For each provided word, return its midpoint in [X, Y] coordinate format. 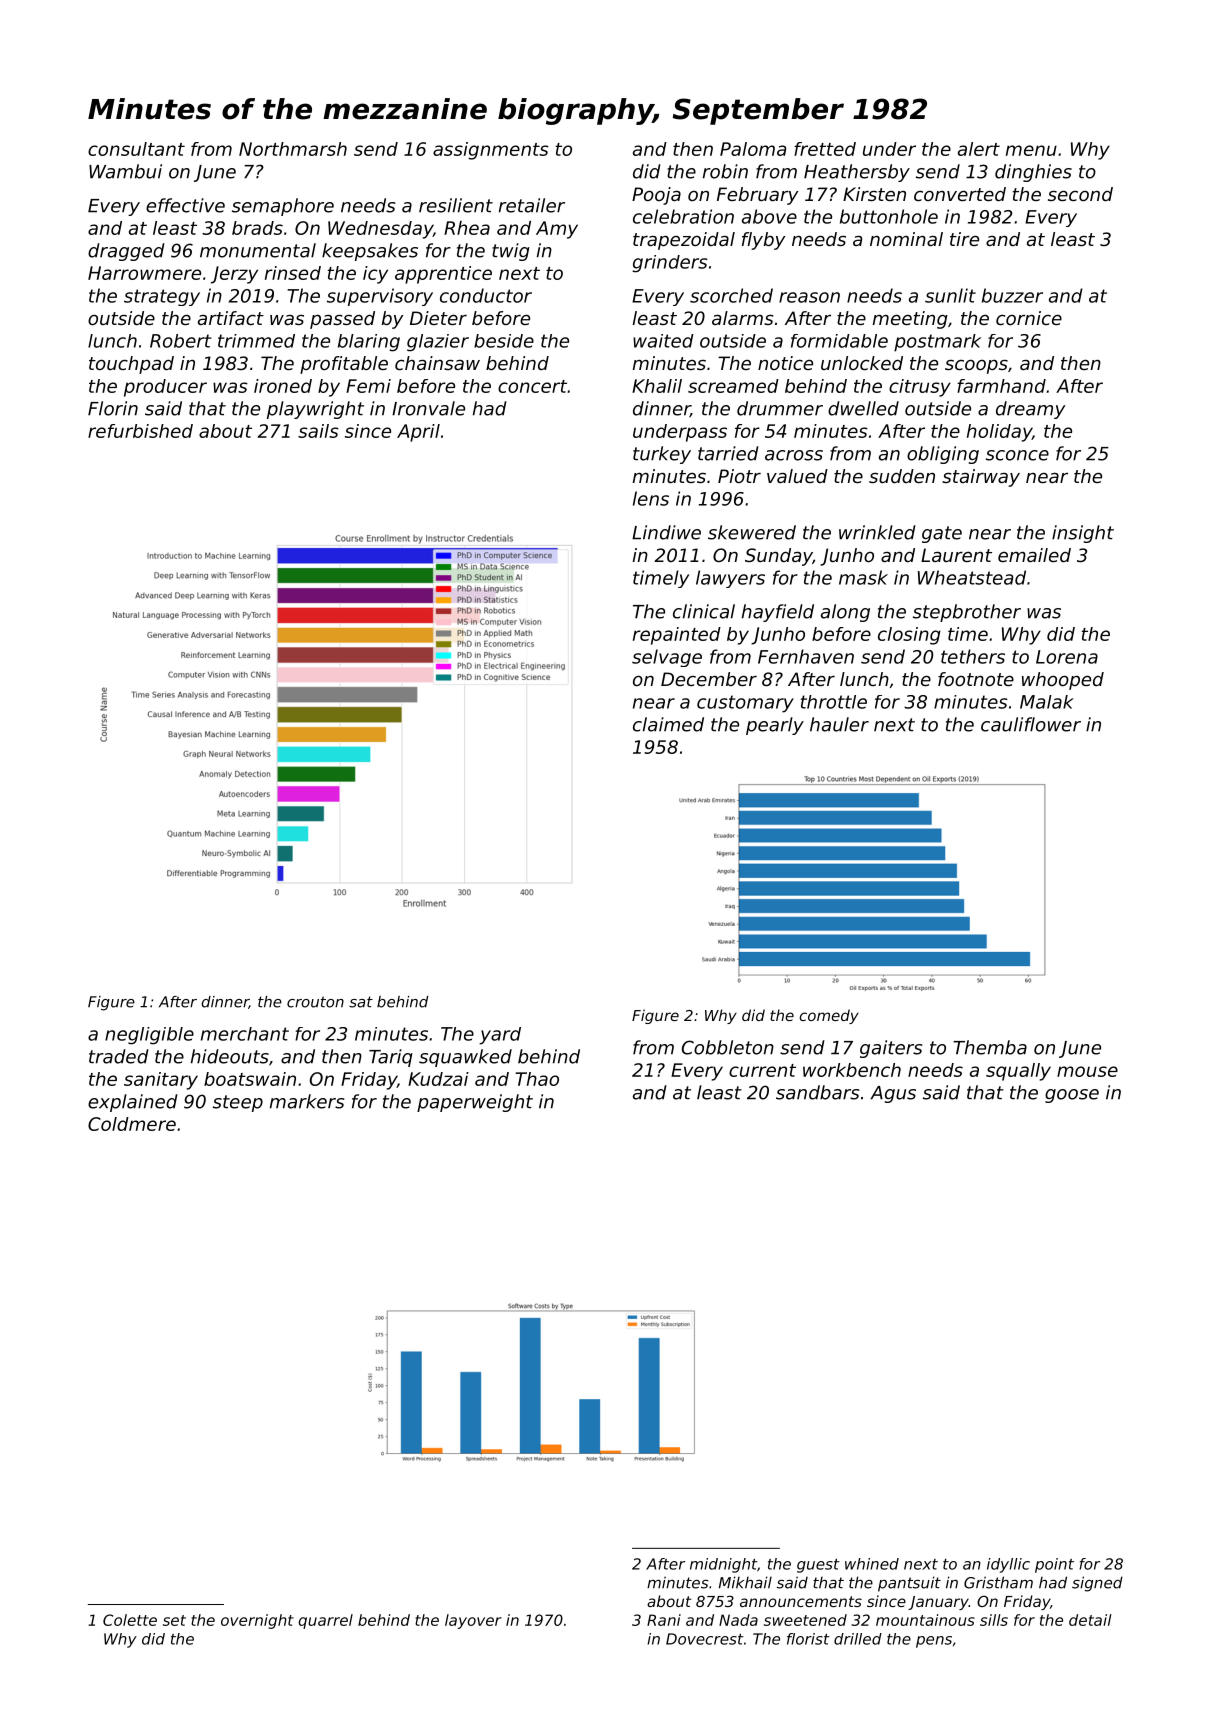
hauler [839, 724]
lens [651, 498]
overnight [257, 1621]
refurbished [140, 431]
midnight [723, 1565]
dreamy [1031, 410]
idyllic [1008, 1565]
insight [1083, 534]
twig [511, 252]
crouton [315, 1002]
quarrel [325, 1621]
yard [500, 1036]
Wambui [125, 171]
